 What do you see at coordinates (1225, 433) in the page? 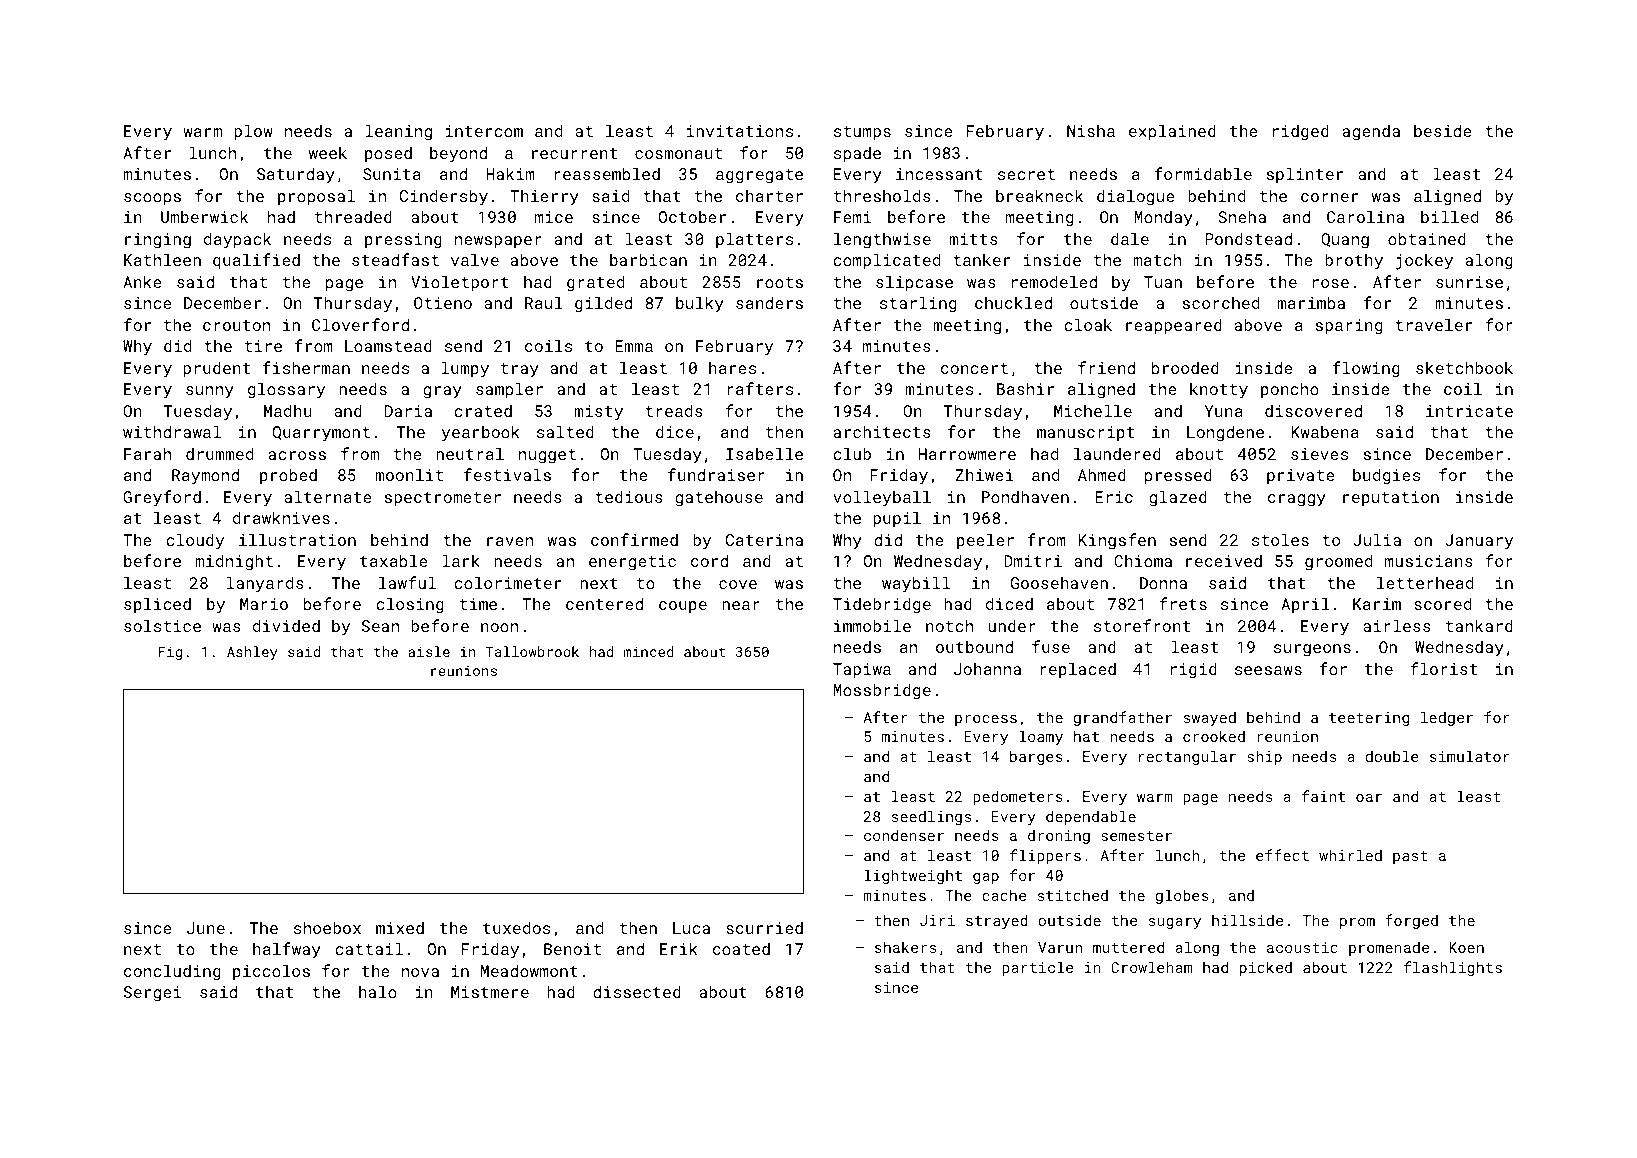
I see `Longdene` at bounding box center [1225, 433].
